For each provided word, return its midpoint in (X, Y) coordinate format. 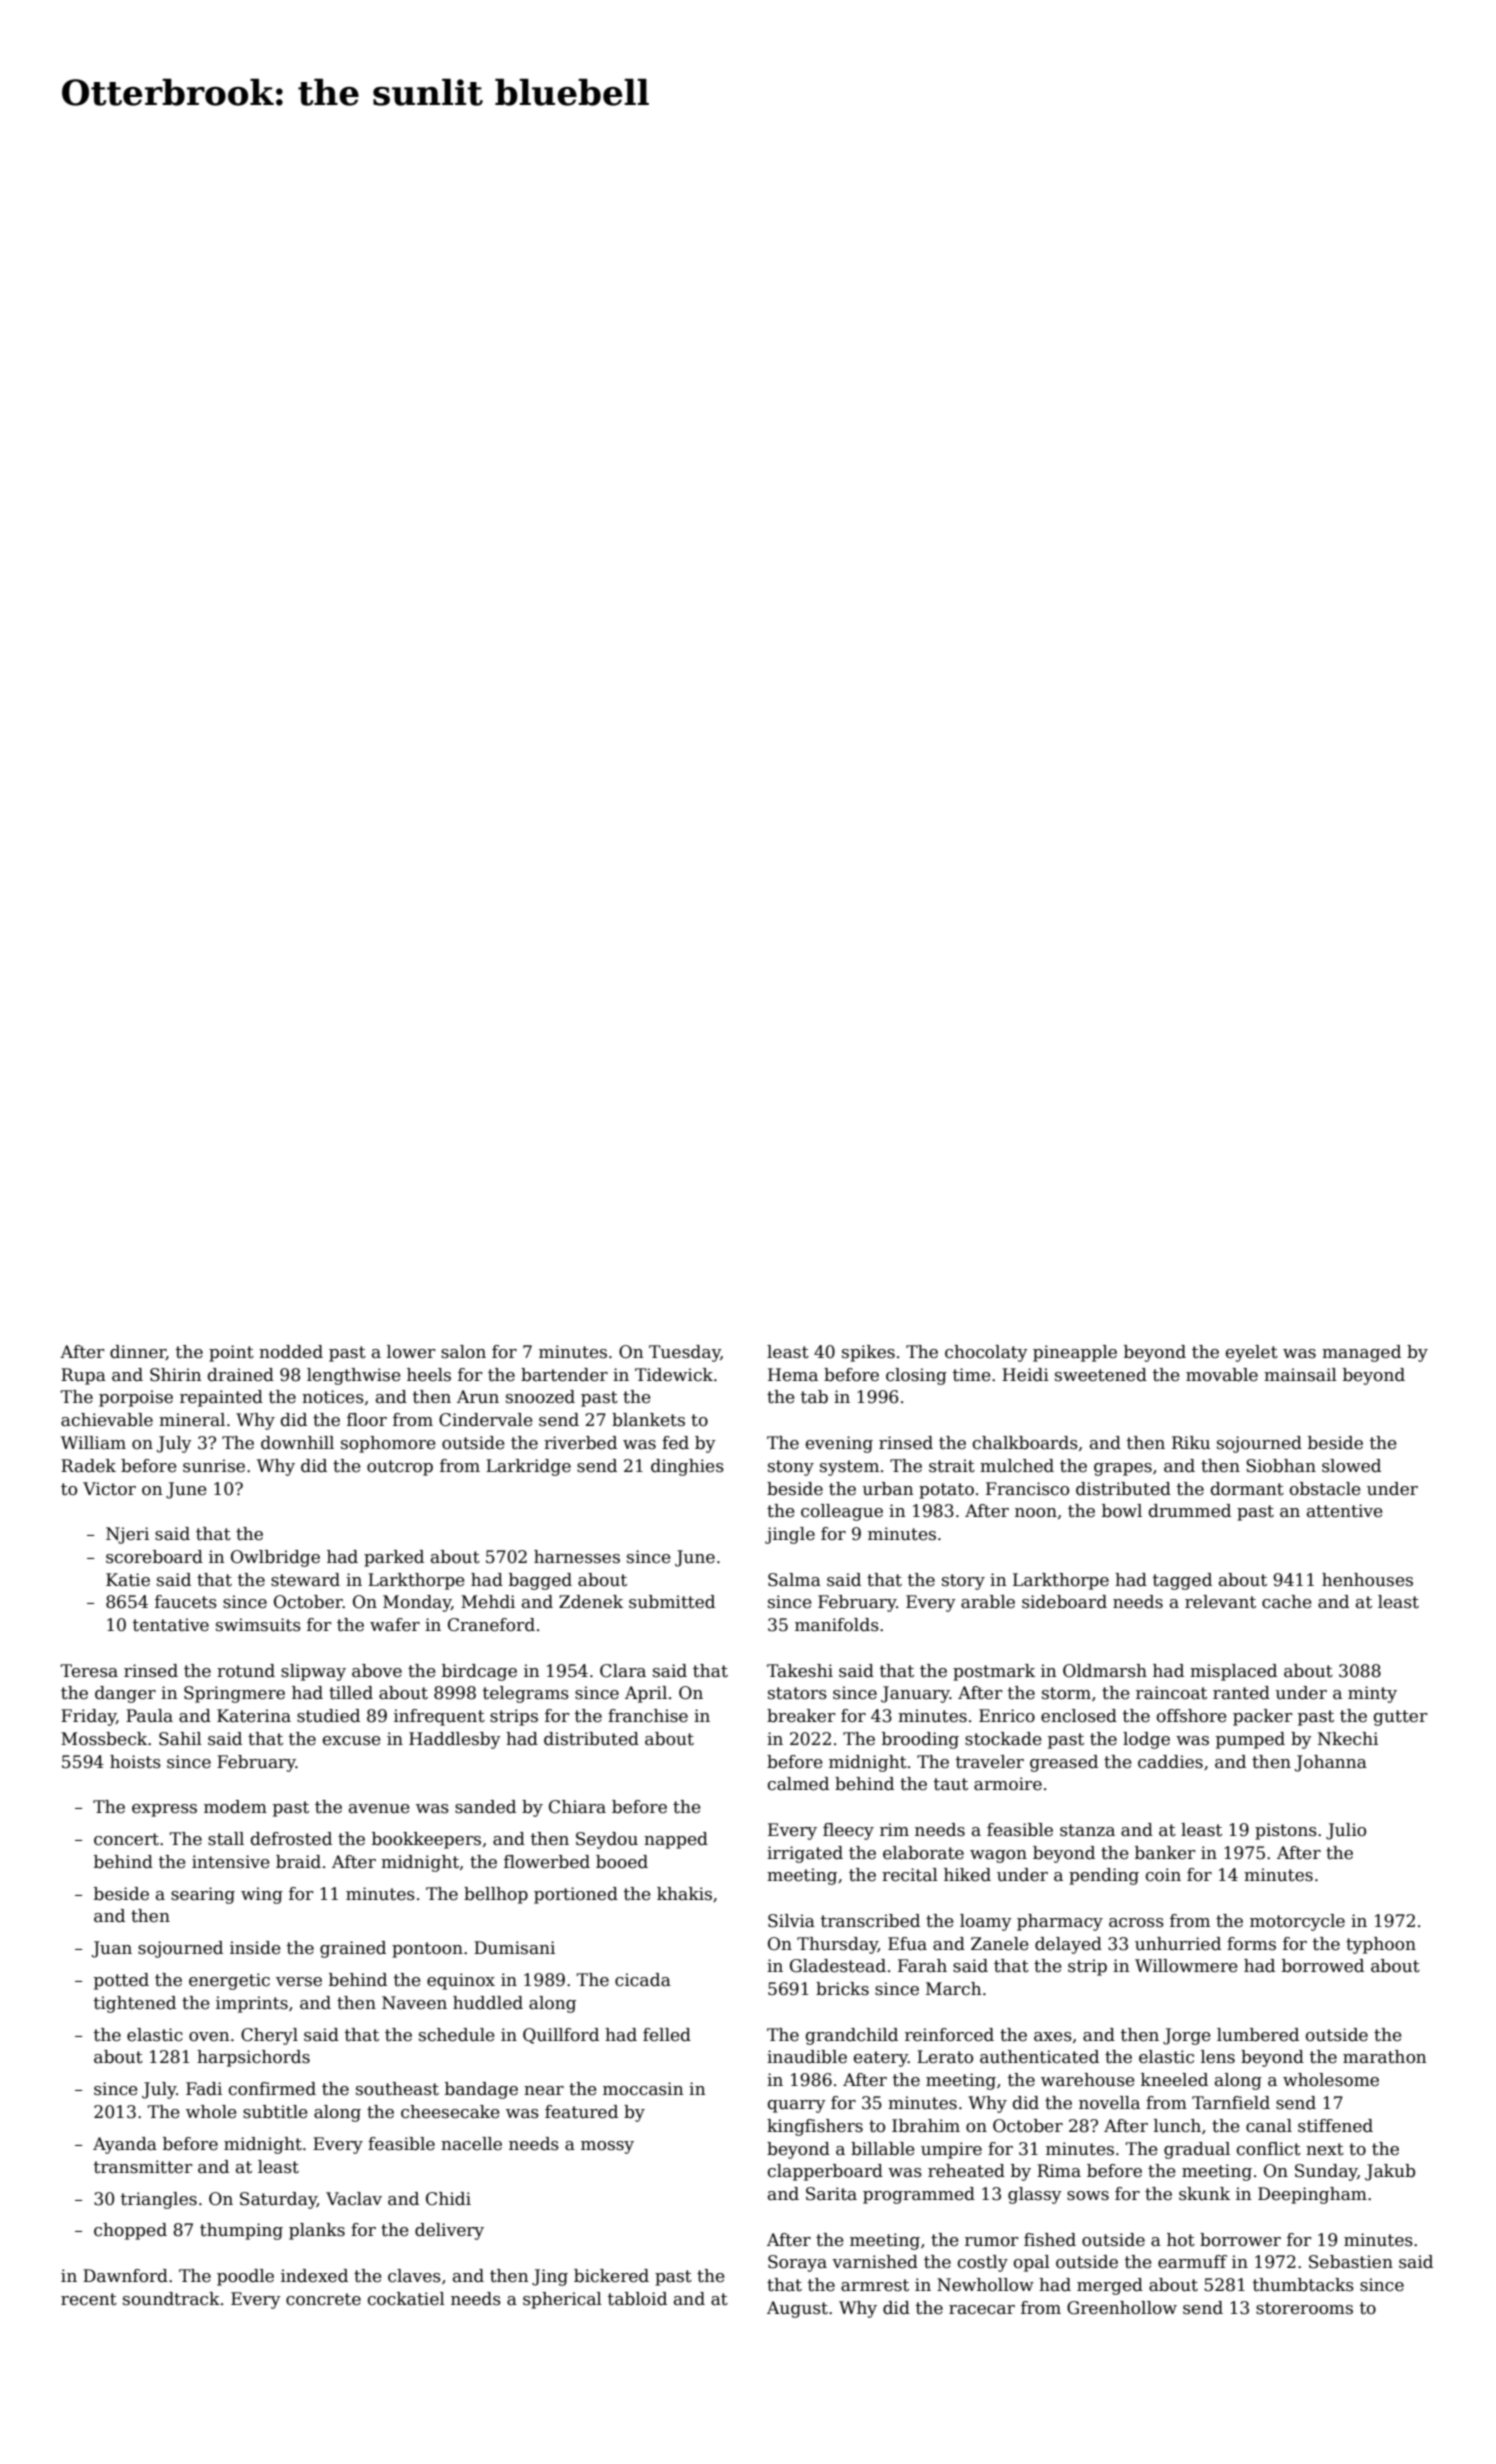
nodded (291, 1352)
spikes (868, 1353)
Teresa (89, 1671)
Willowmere (1186, 1966)
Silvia (791, 1921)
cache (1287, 1602)
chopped (130, 2231)
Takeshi (800, 1671)
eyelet (1252, 1353)
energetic (229, 1981)
